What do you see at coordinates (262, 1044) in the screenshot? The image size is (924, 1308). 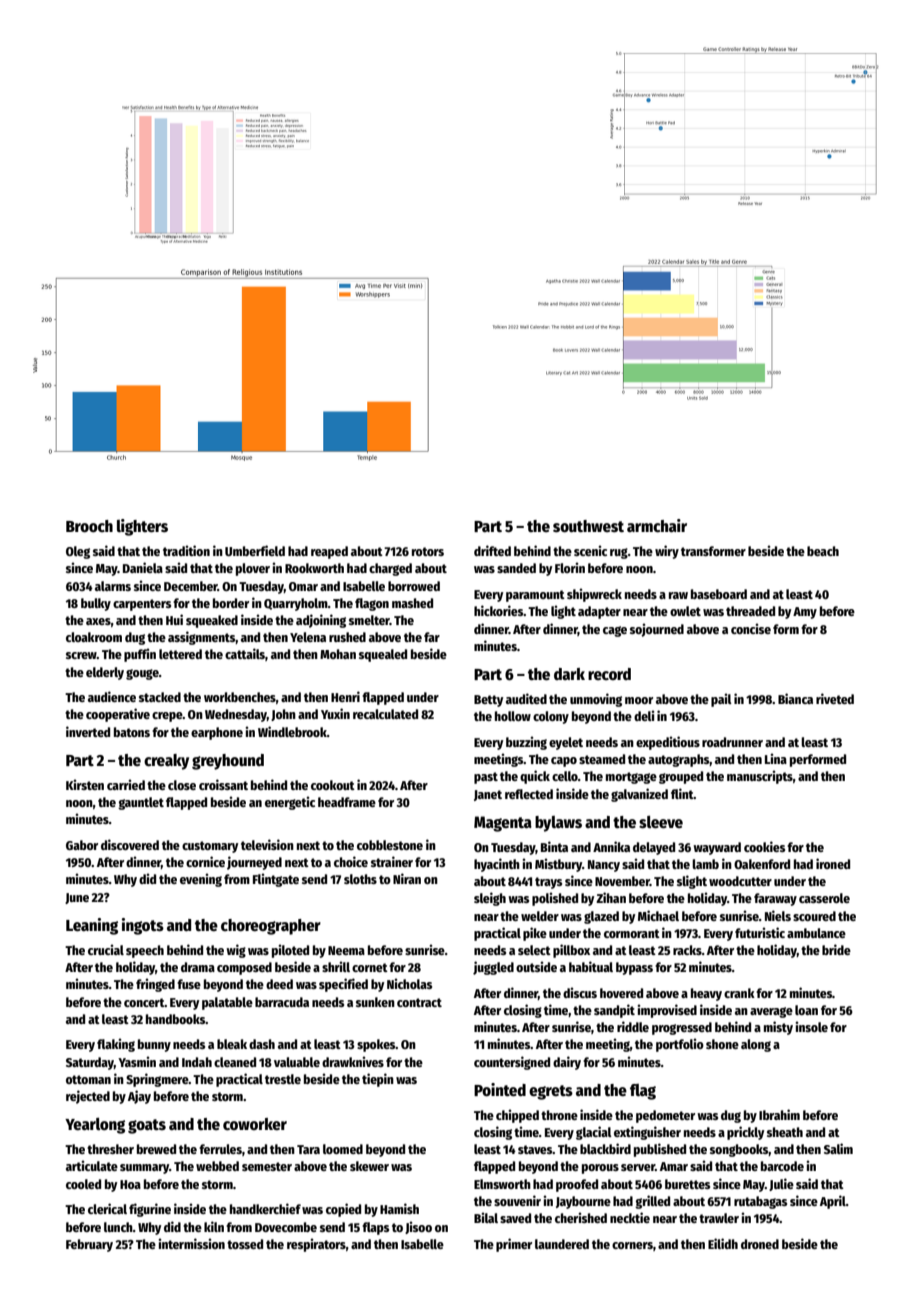 I see `dash` at bounding box center [262, 1044].
